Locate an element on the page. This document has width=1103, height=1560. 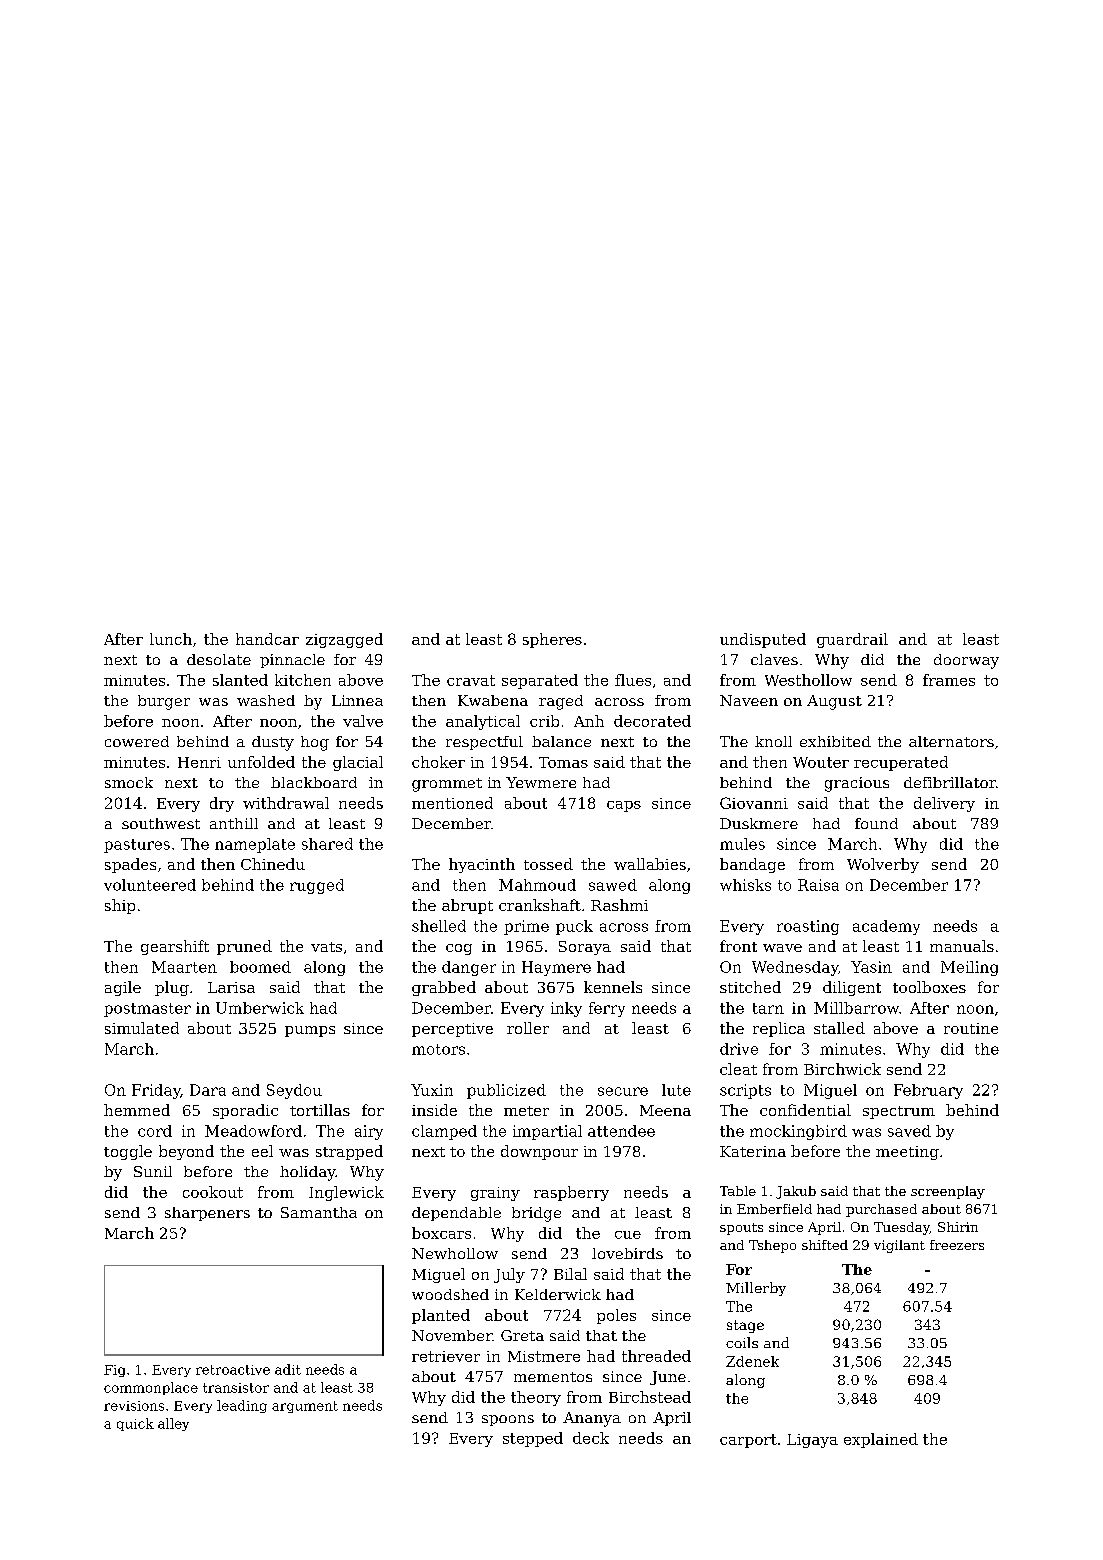
spades is located at coordinates (130, 865).
